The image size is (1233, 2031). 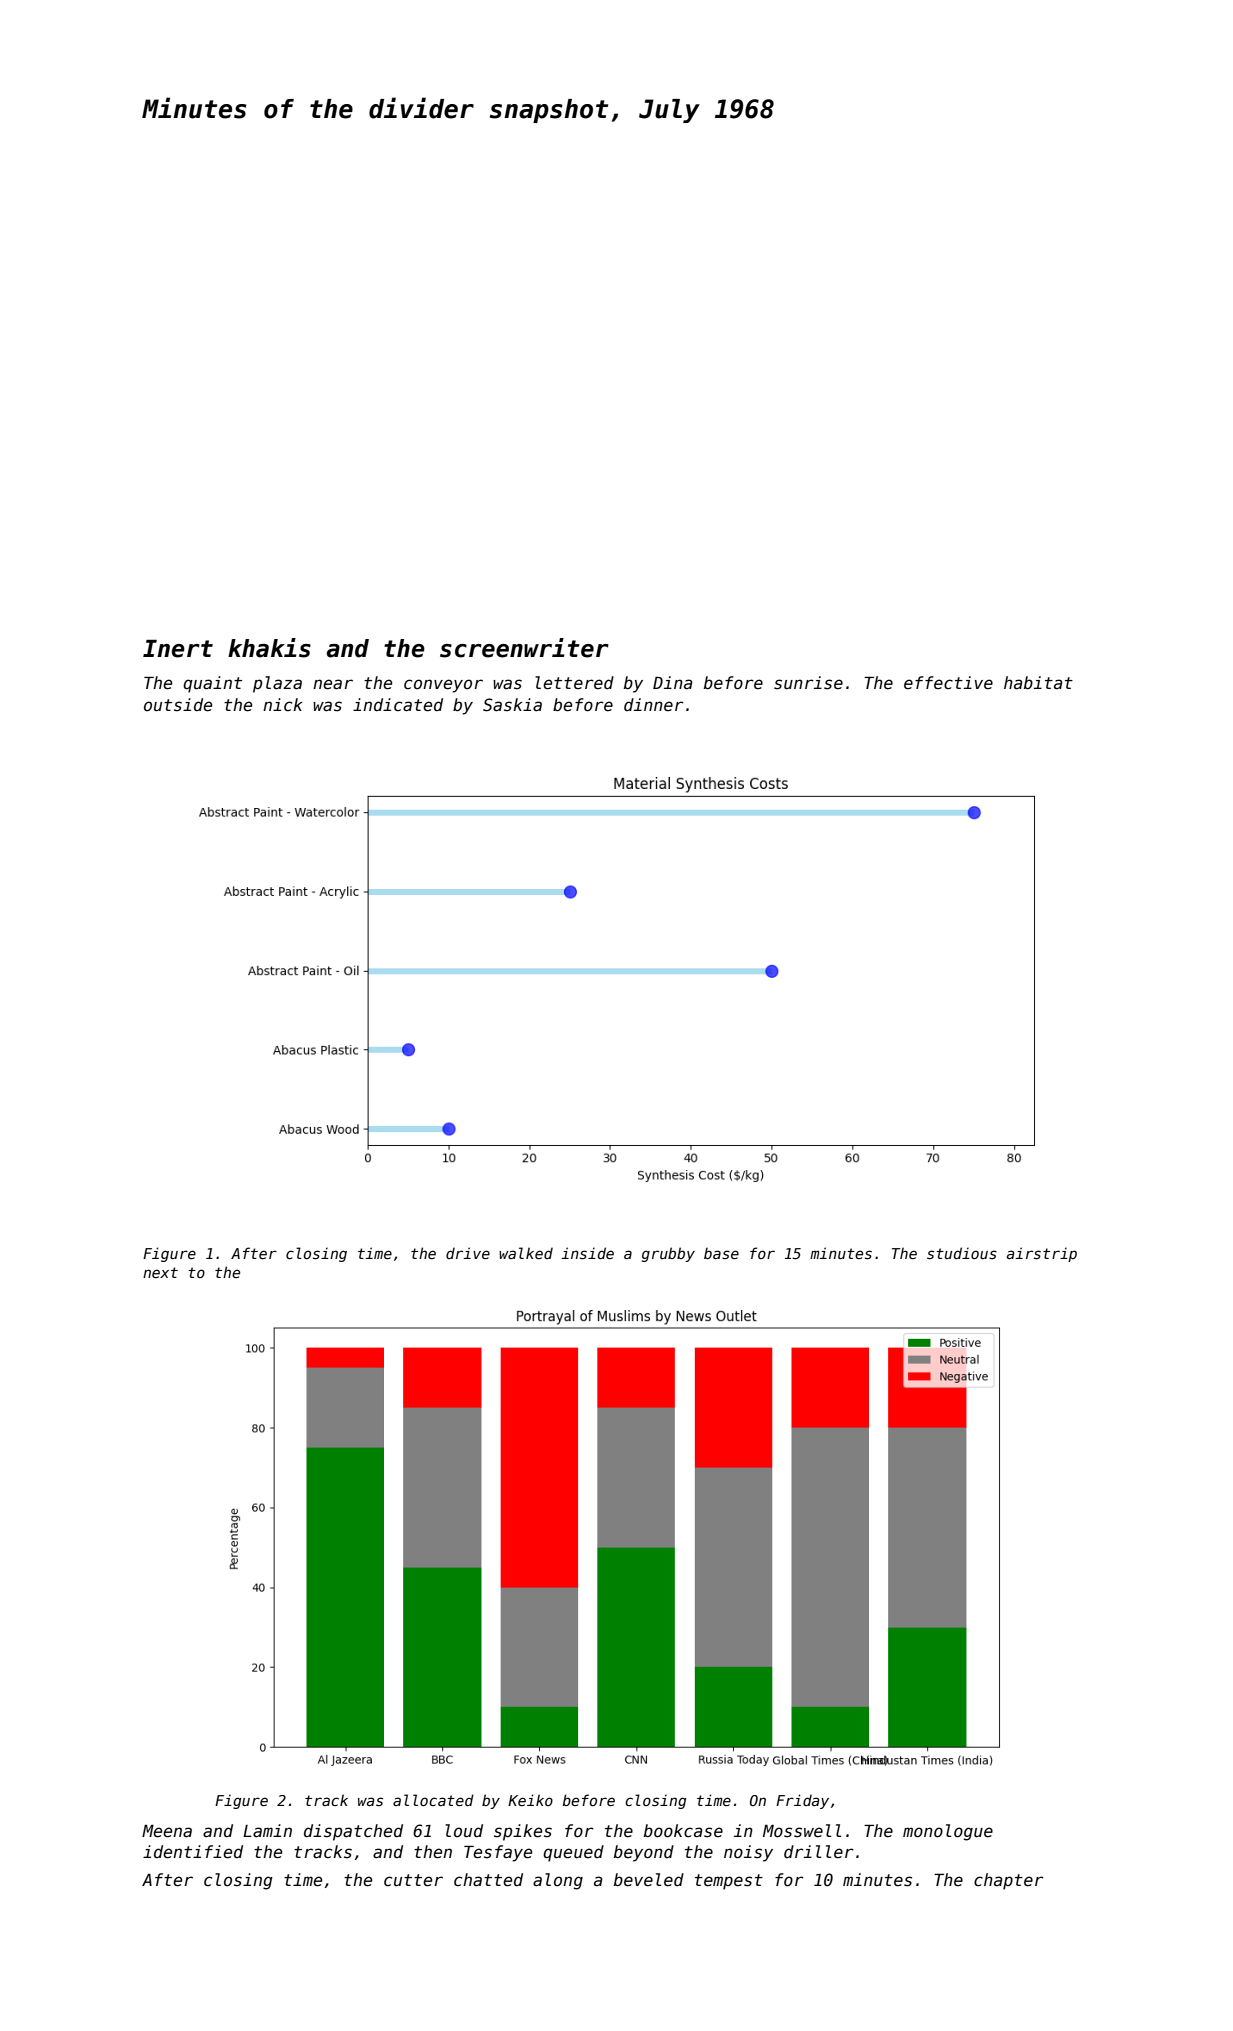 What do you see at coordinates (668, 1254) in the image?
I see `grubby` at bounding box center [668, 1254].
